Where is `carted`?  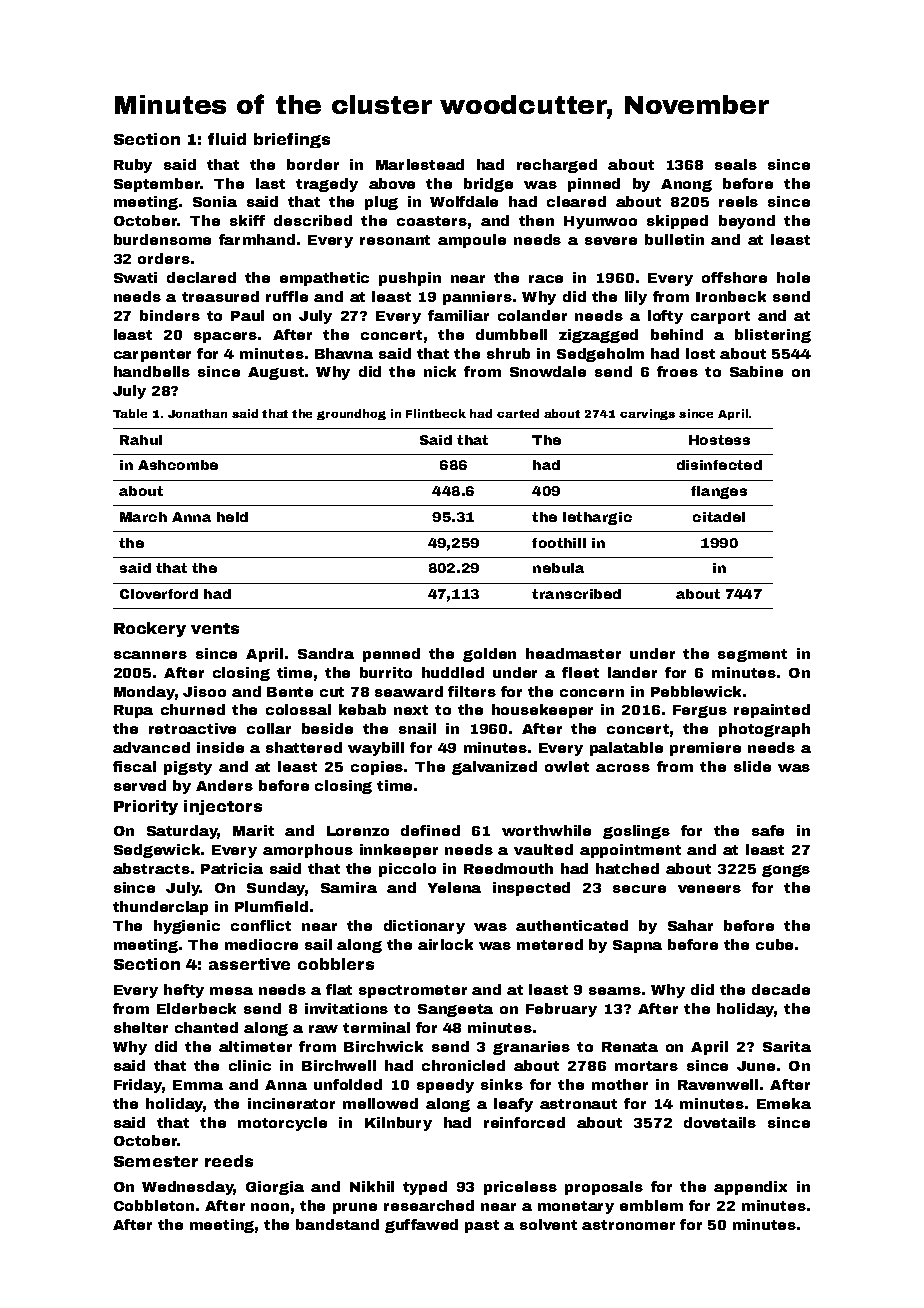 carted is located at coordinates (518, 413).
